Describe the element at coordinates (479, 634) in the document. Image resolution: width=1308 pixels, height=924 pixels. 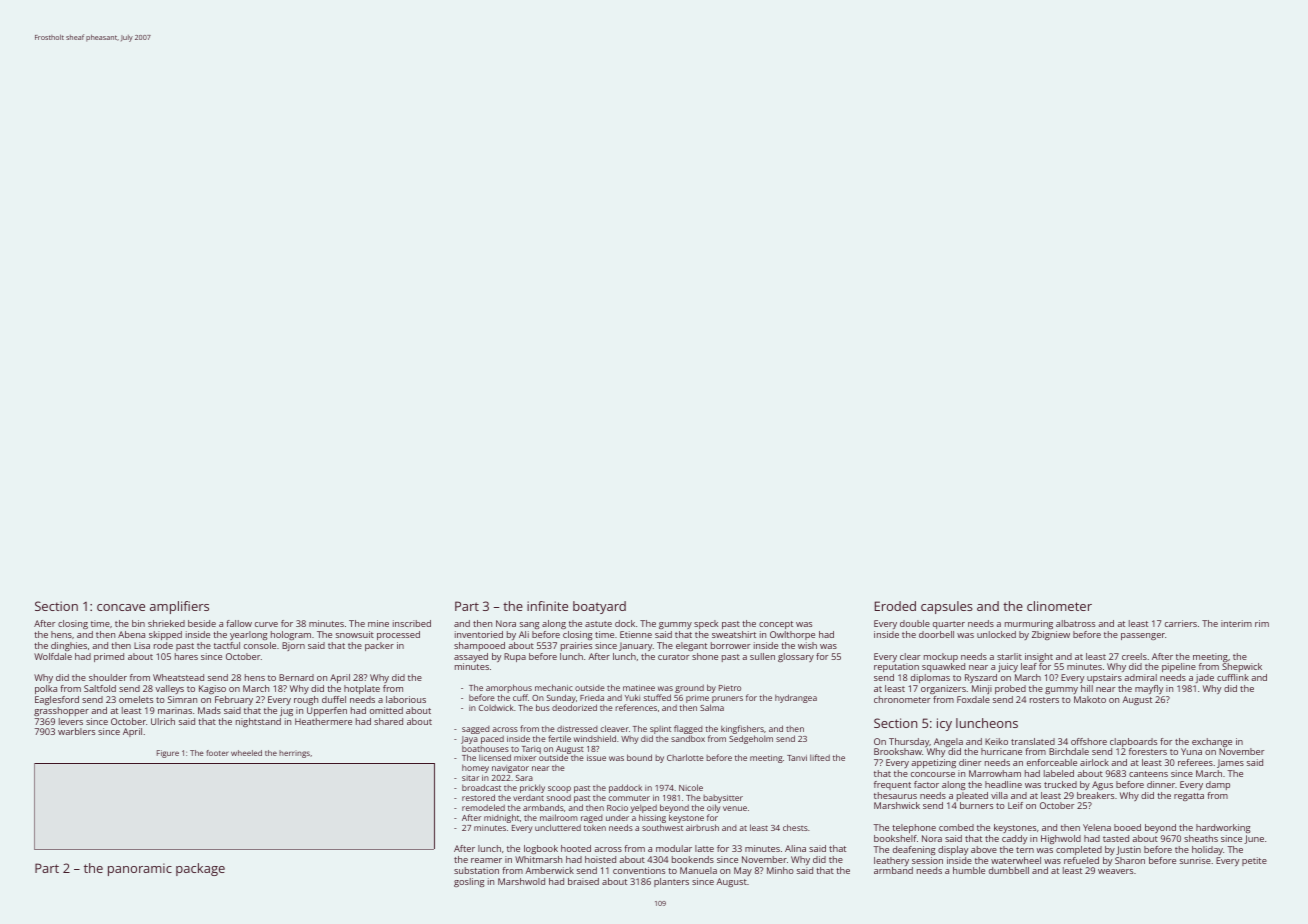
I see `inventoried` at that location.
